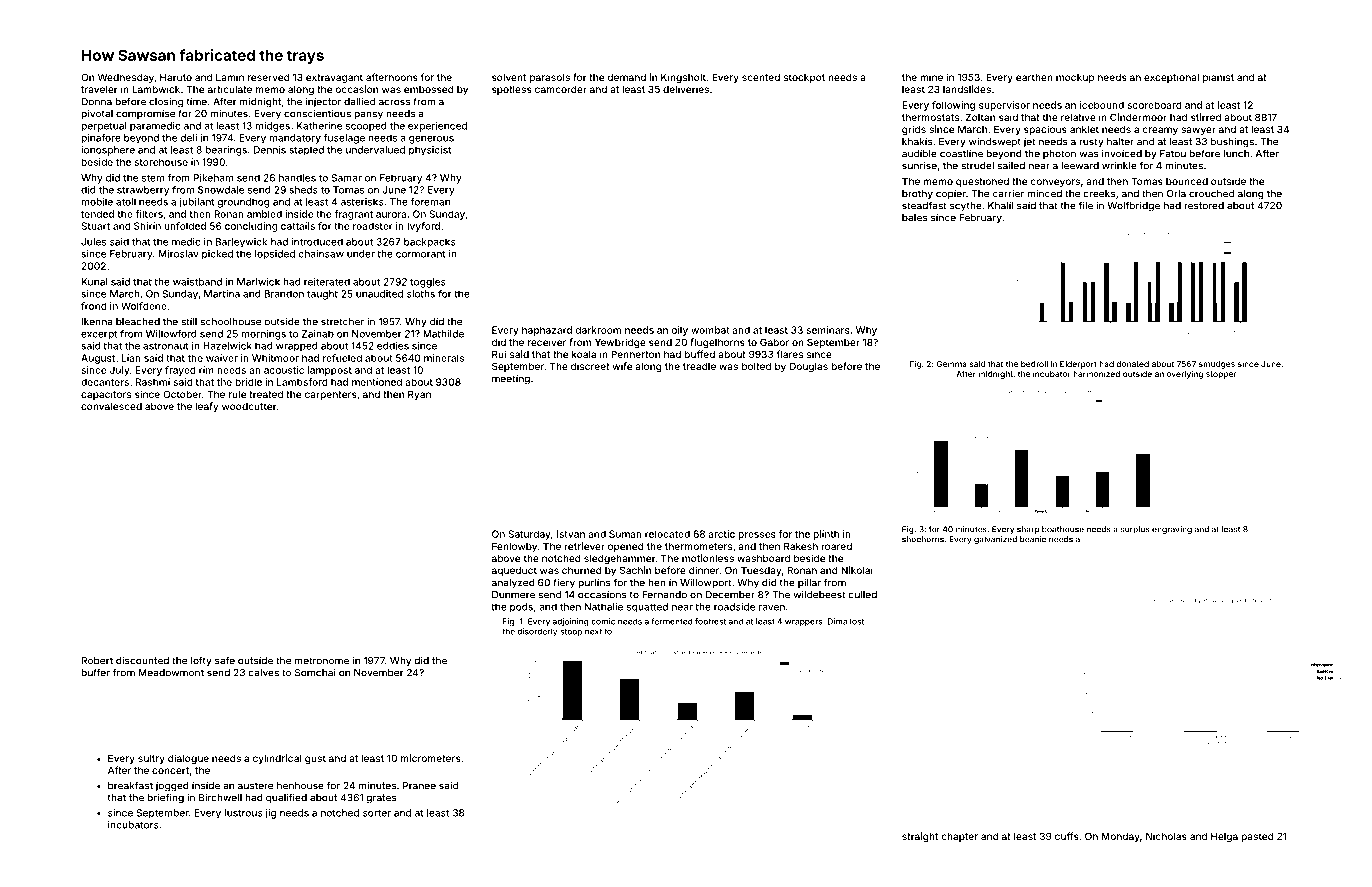 This screenshot has height=887, width=1372. I want to click on chapter, so click(959, 837).
